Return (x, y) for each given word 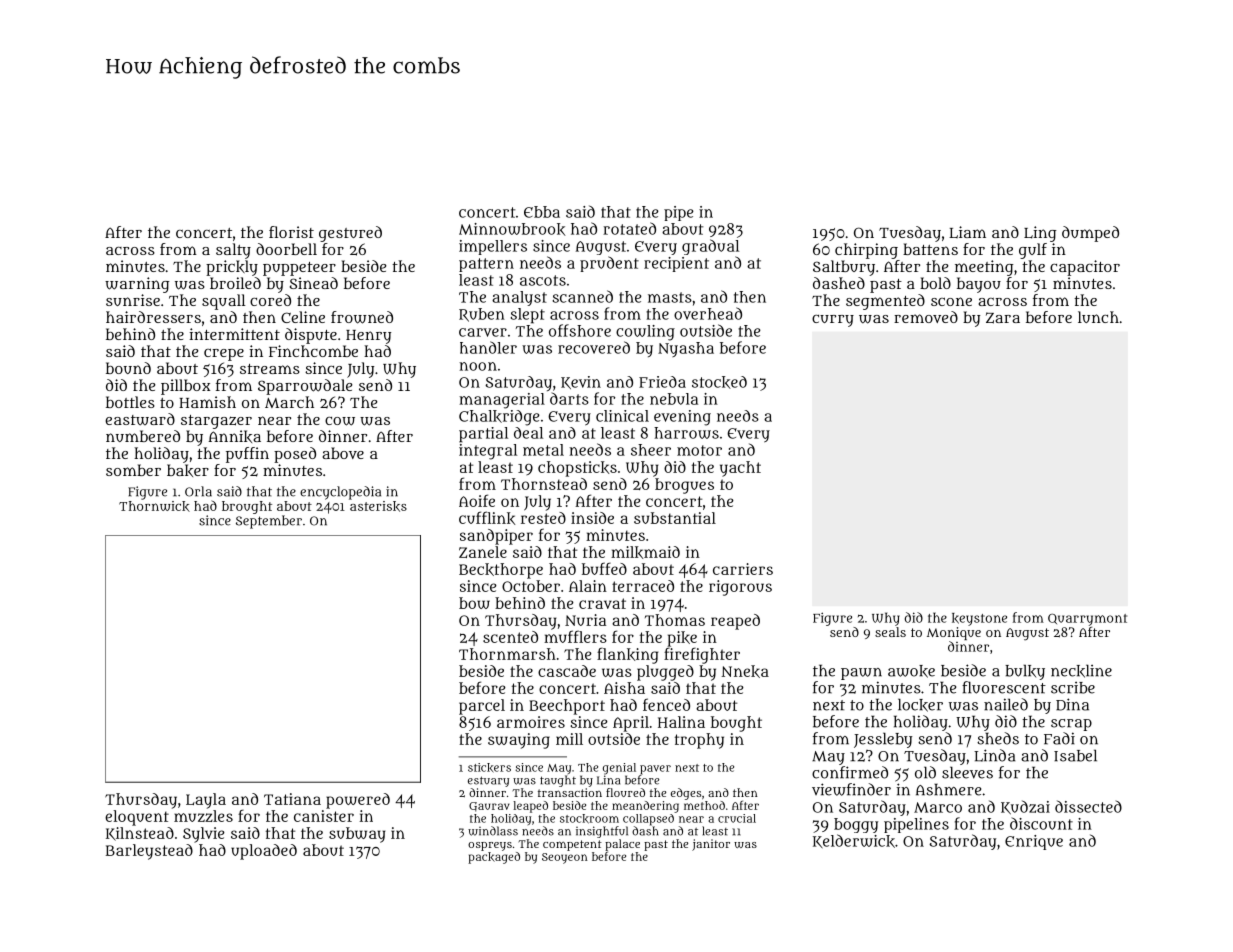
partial (483, 435)
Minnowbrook (512, 229)
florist (291, 232)
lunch (1098, 317)
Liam (967, 232)
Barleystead (149, 852)
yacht (740, 469)
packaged (494, 858)
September (269, 522)
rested (543, 518)
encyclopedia (340, 493)
